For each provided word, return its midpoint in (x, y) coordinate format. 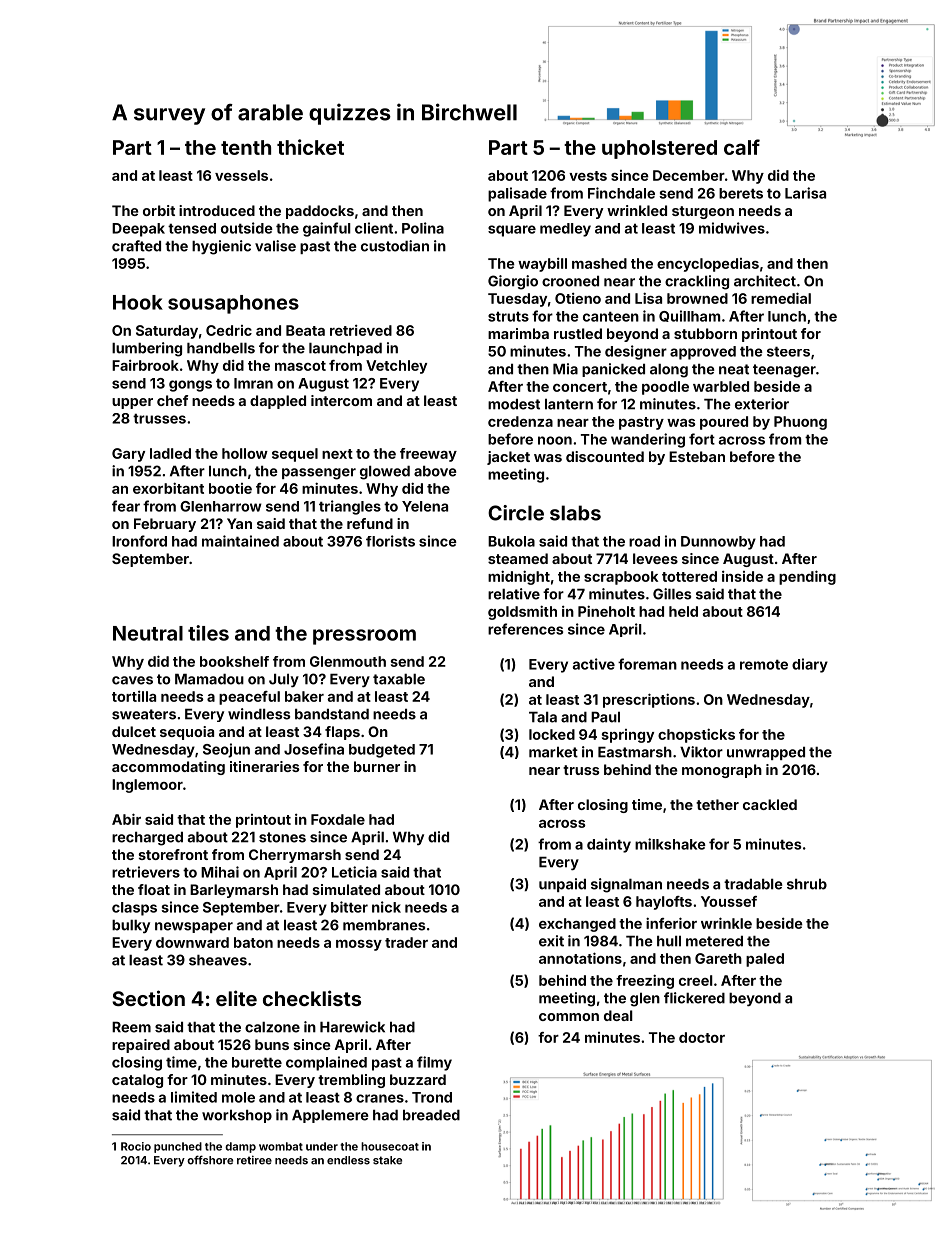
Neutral (148, 633)
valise (275, 246)
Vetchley (396, 367)
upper (132, 403)
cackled (770, 804)
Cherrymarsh (295, 856)
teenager (784, 371)
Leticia (354, 872)
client (374, 228)
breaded (431, 1115)
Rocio (136, 1146)
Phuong (800, 423)
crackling (697, 282)
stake (387, 1160)
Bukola (511, 541)
